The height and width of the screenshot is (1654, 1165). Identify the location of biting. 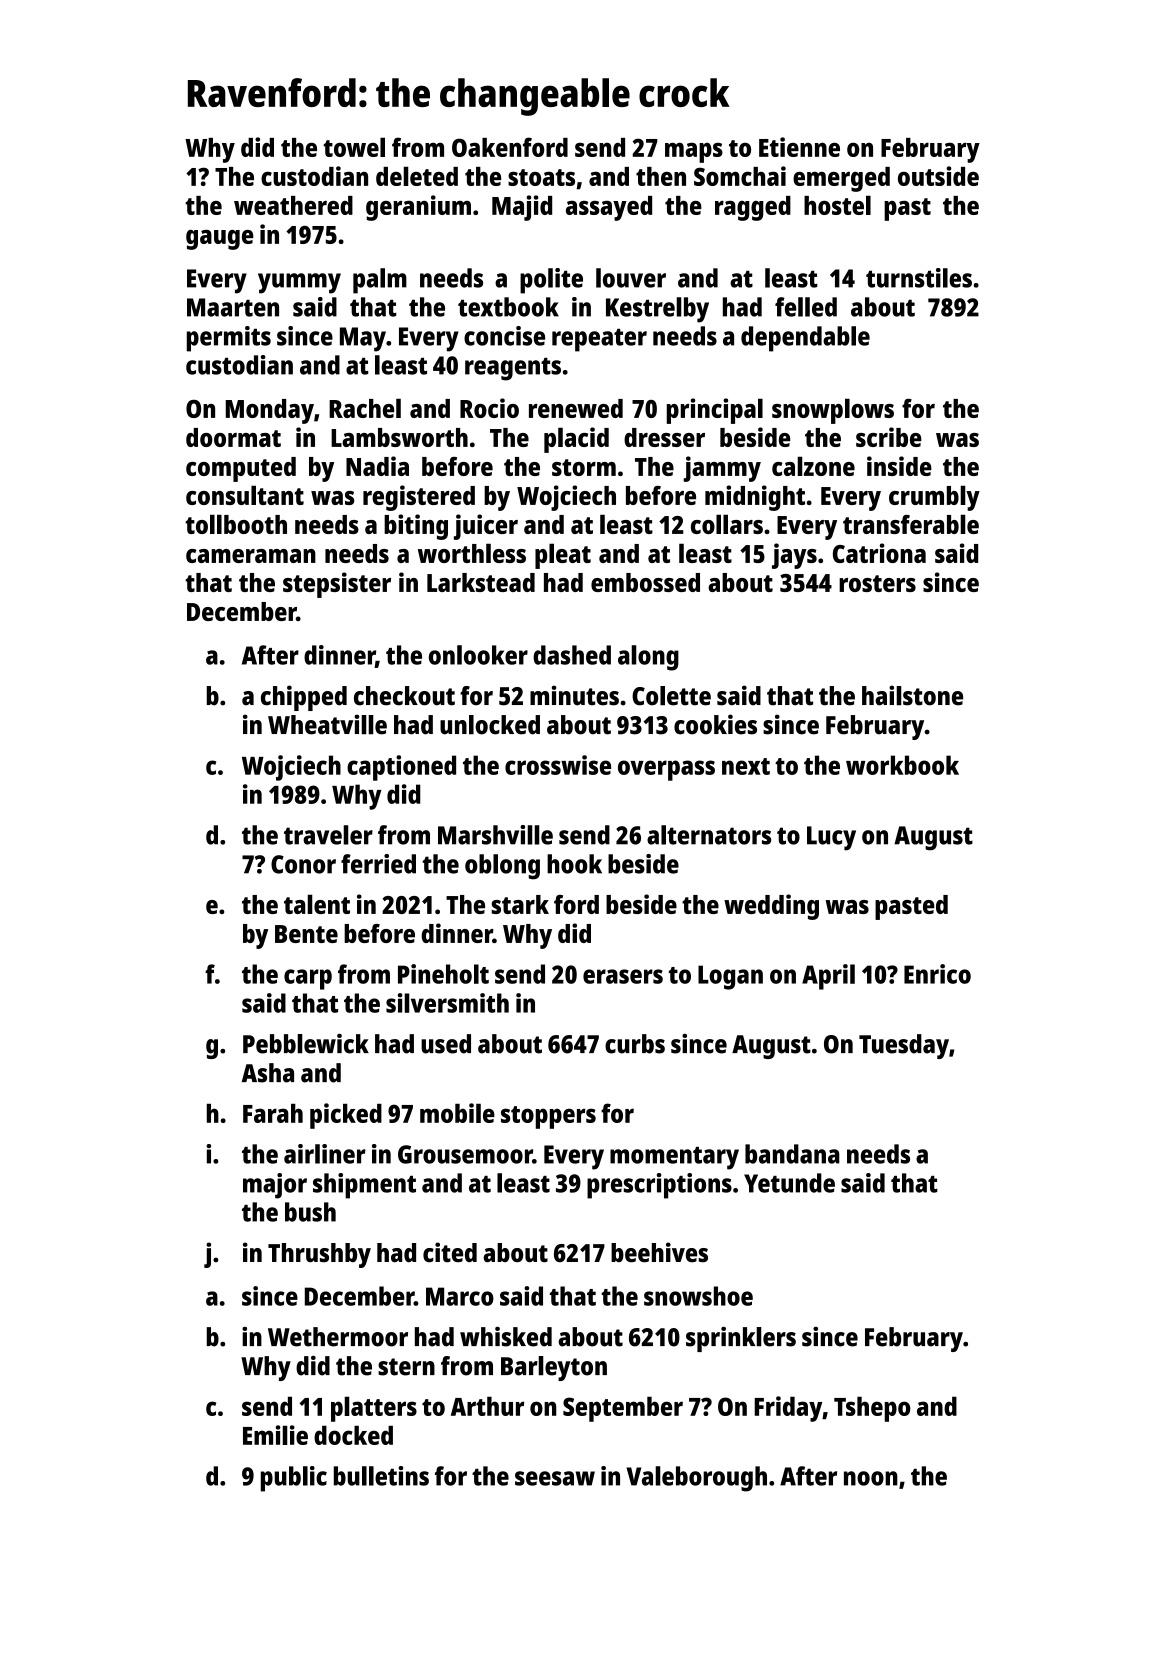
(416, 527).
